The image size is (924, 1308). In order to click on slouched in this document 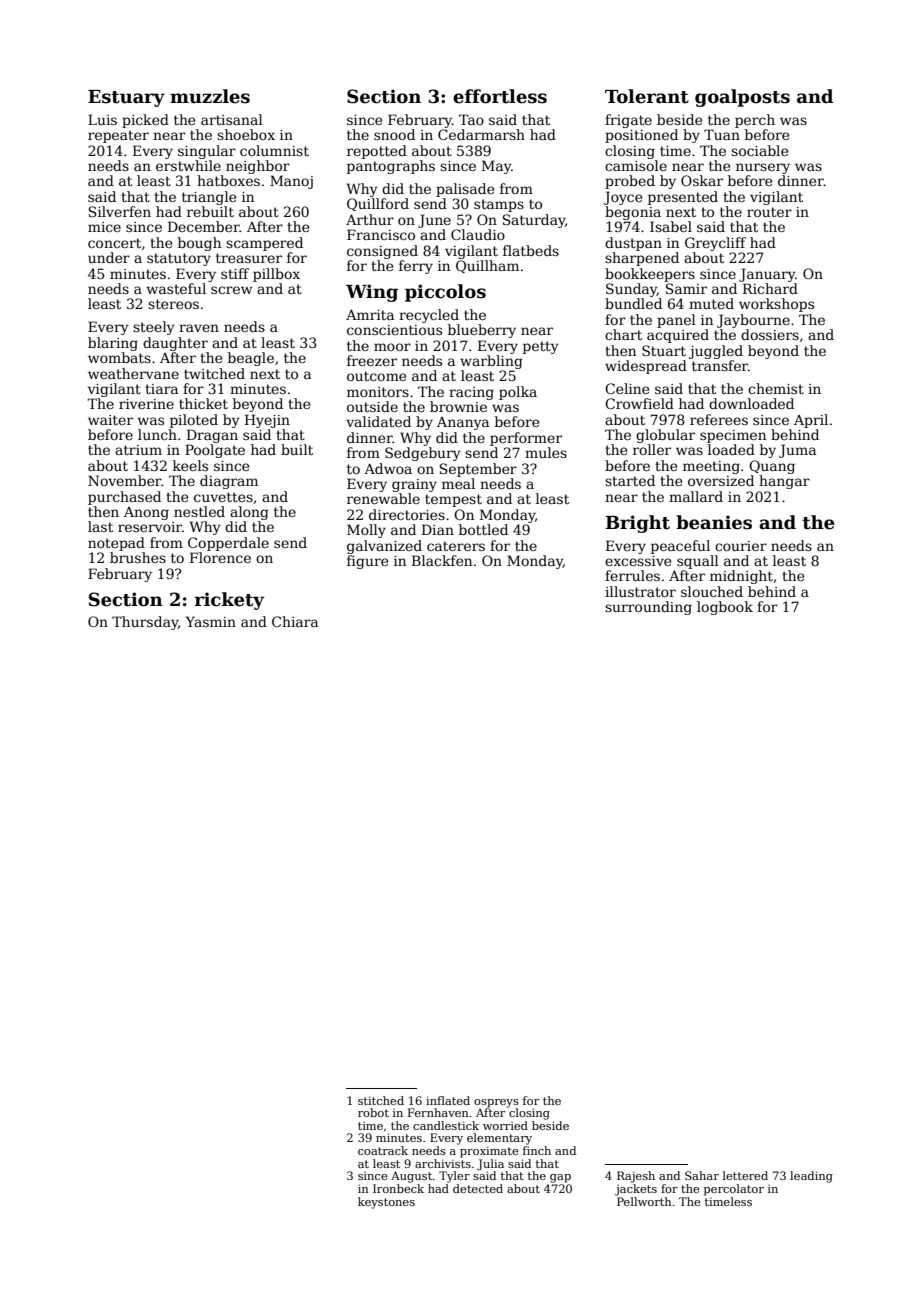, I will do `click(712, 591)`.
